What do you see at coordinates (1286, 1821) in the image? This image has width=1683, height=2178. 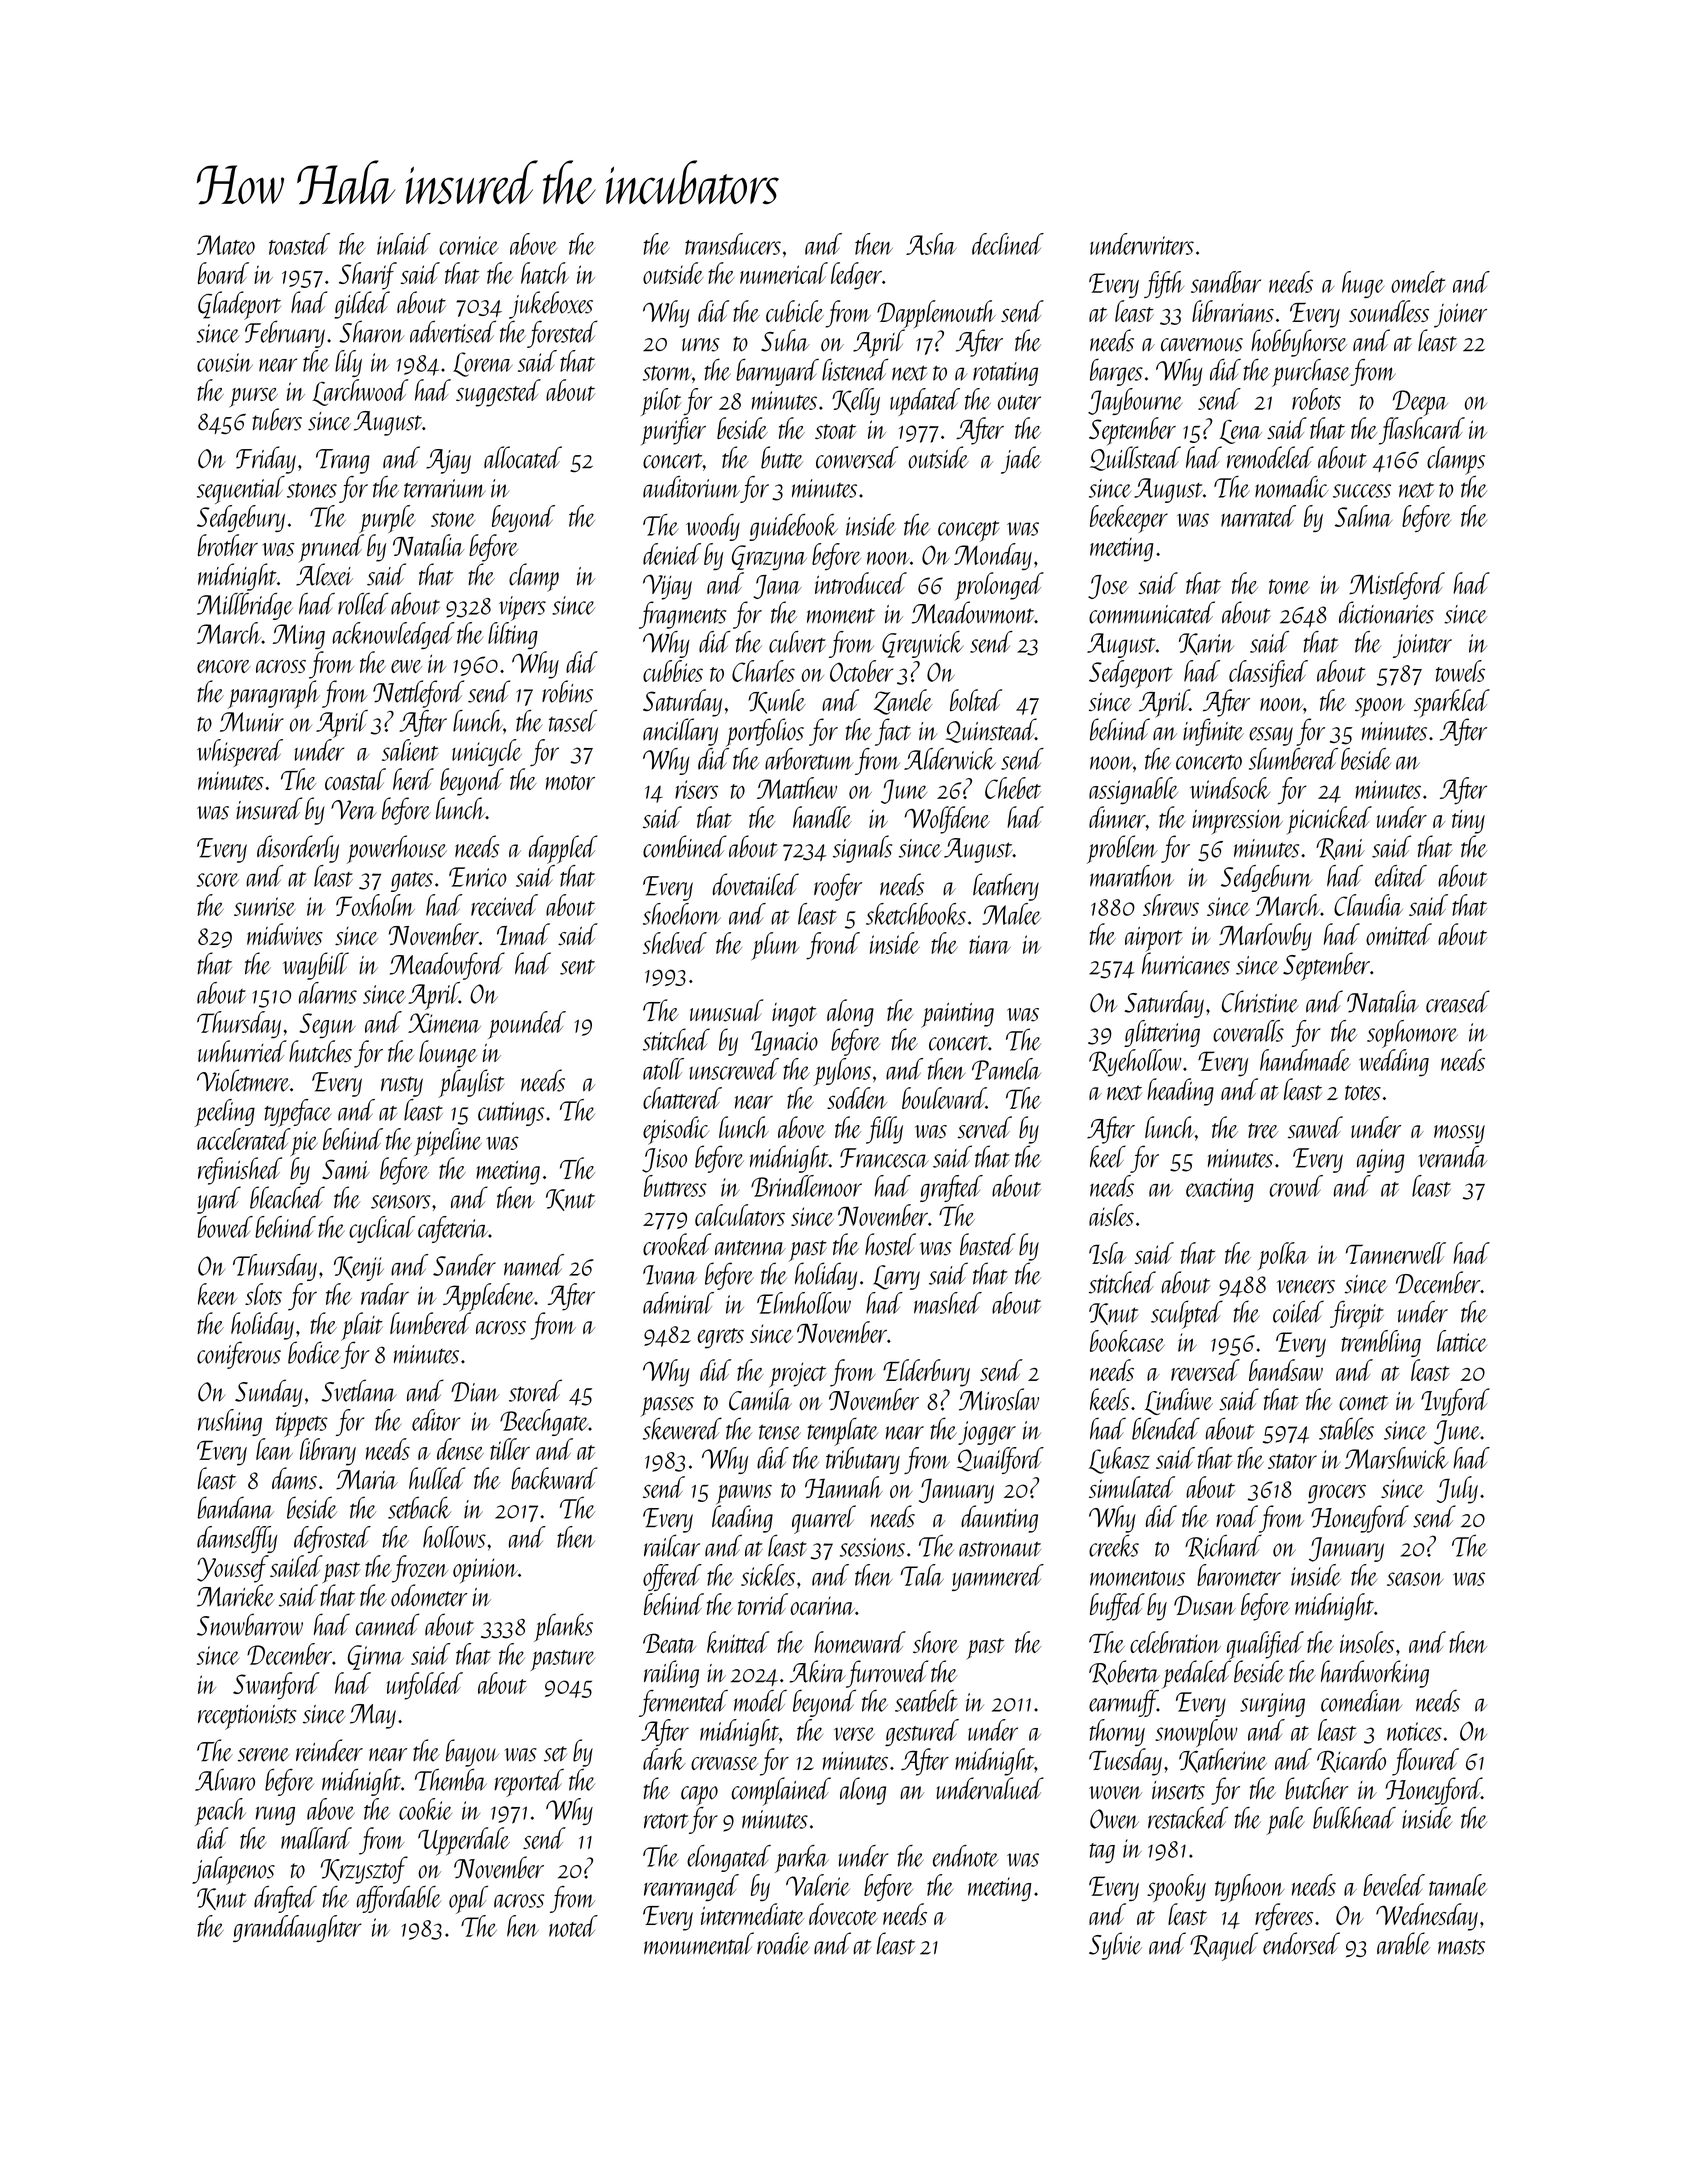 I see `pale` at bounding box center [1286, 1821].
